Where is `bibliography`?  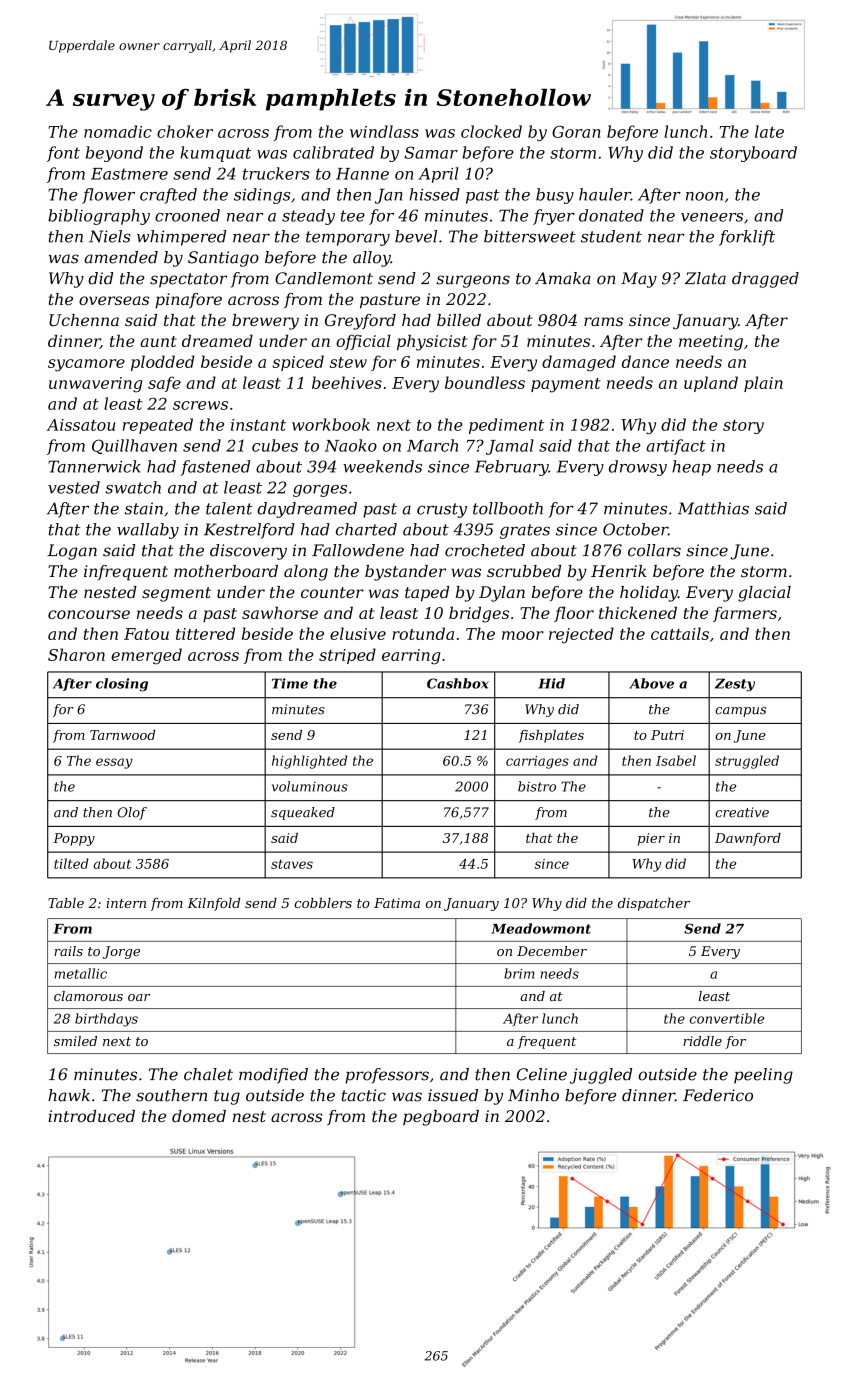
bibliography is located at coordinates (99, 217).
